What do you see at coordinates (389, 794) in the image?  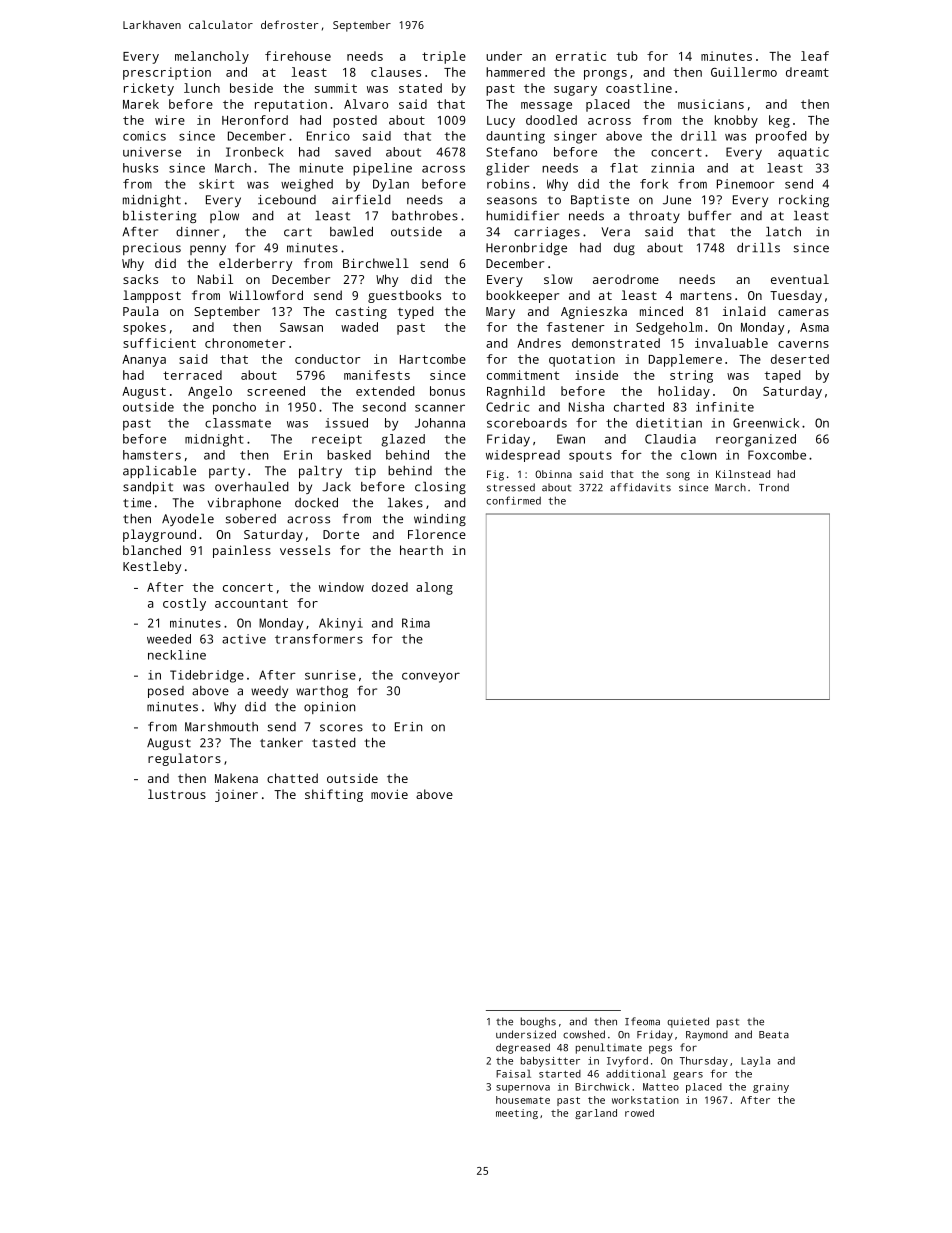 I see `movie` at bounding box center [389, 794].
